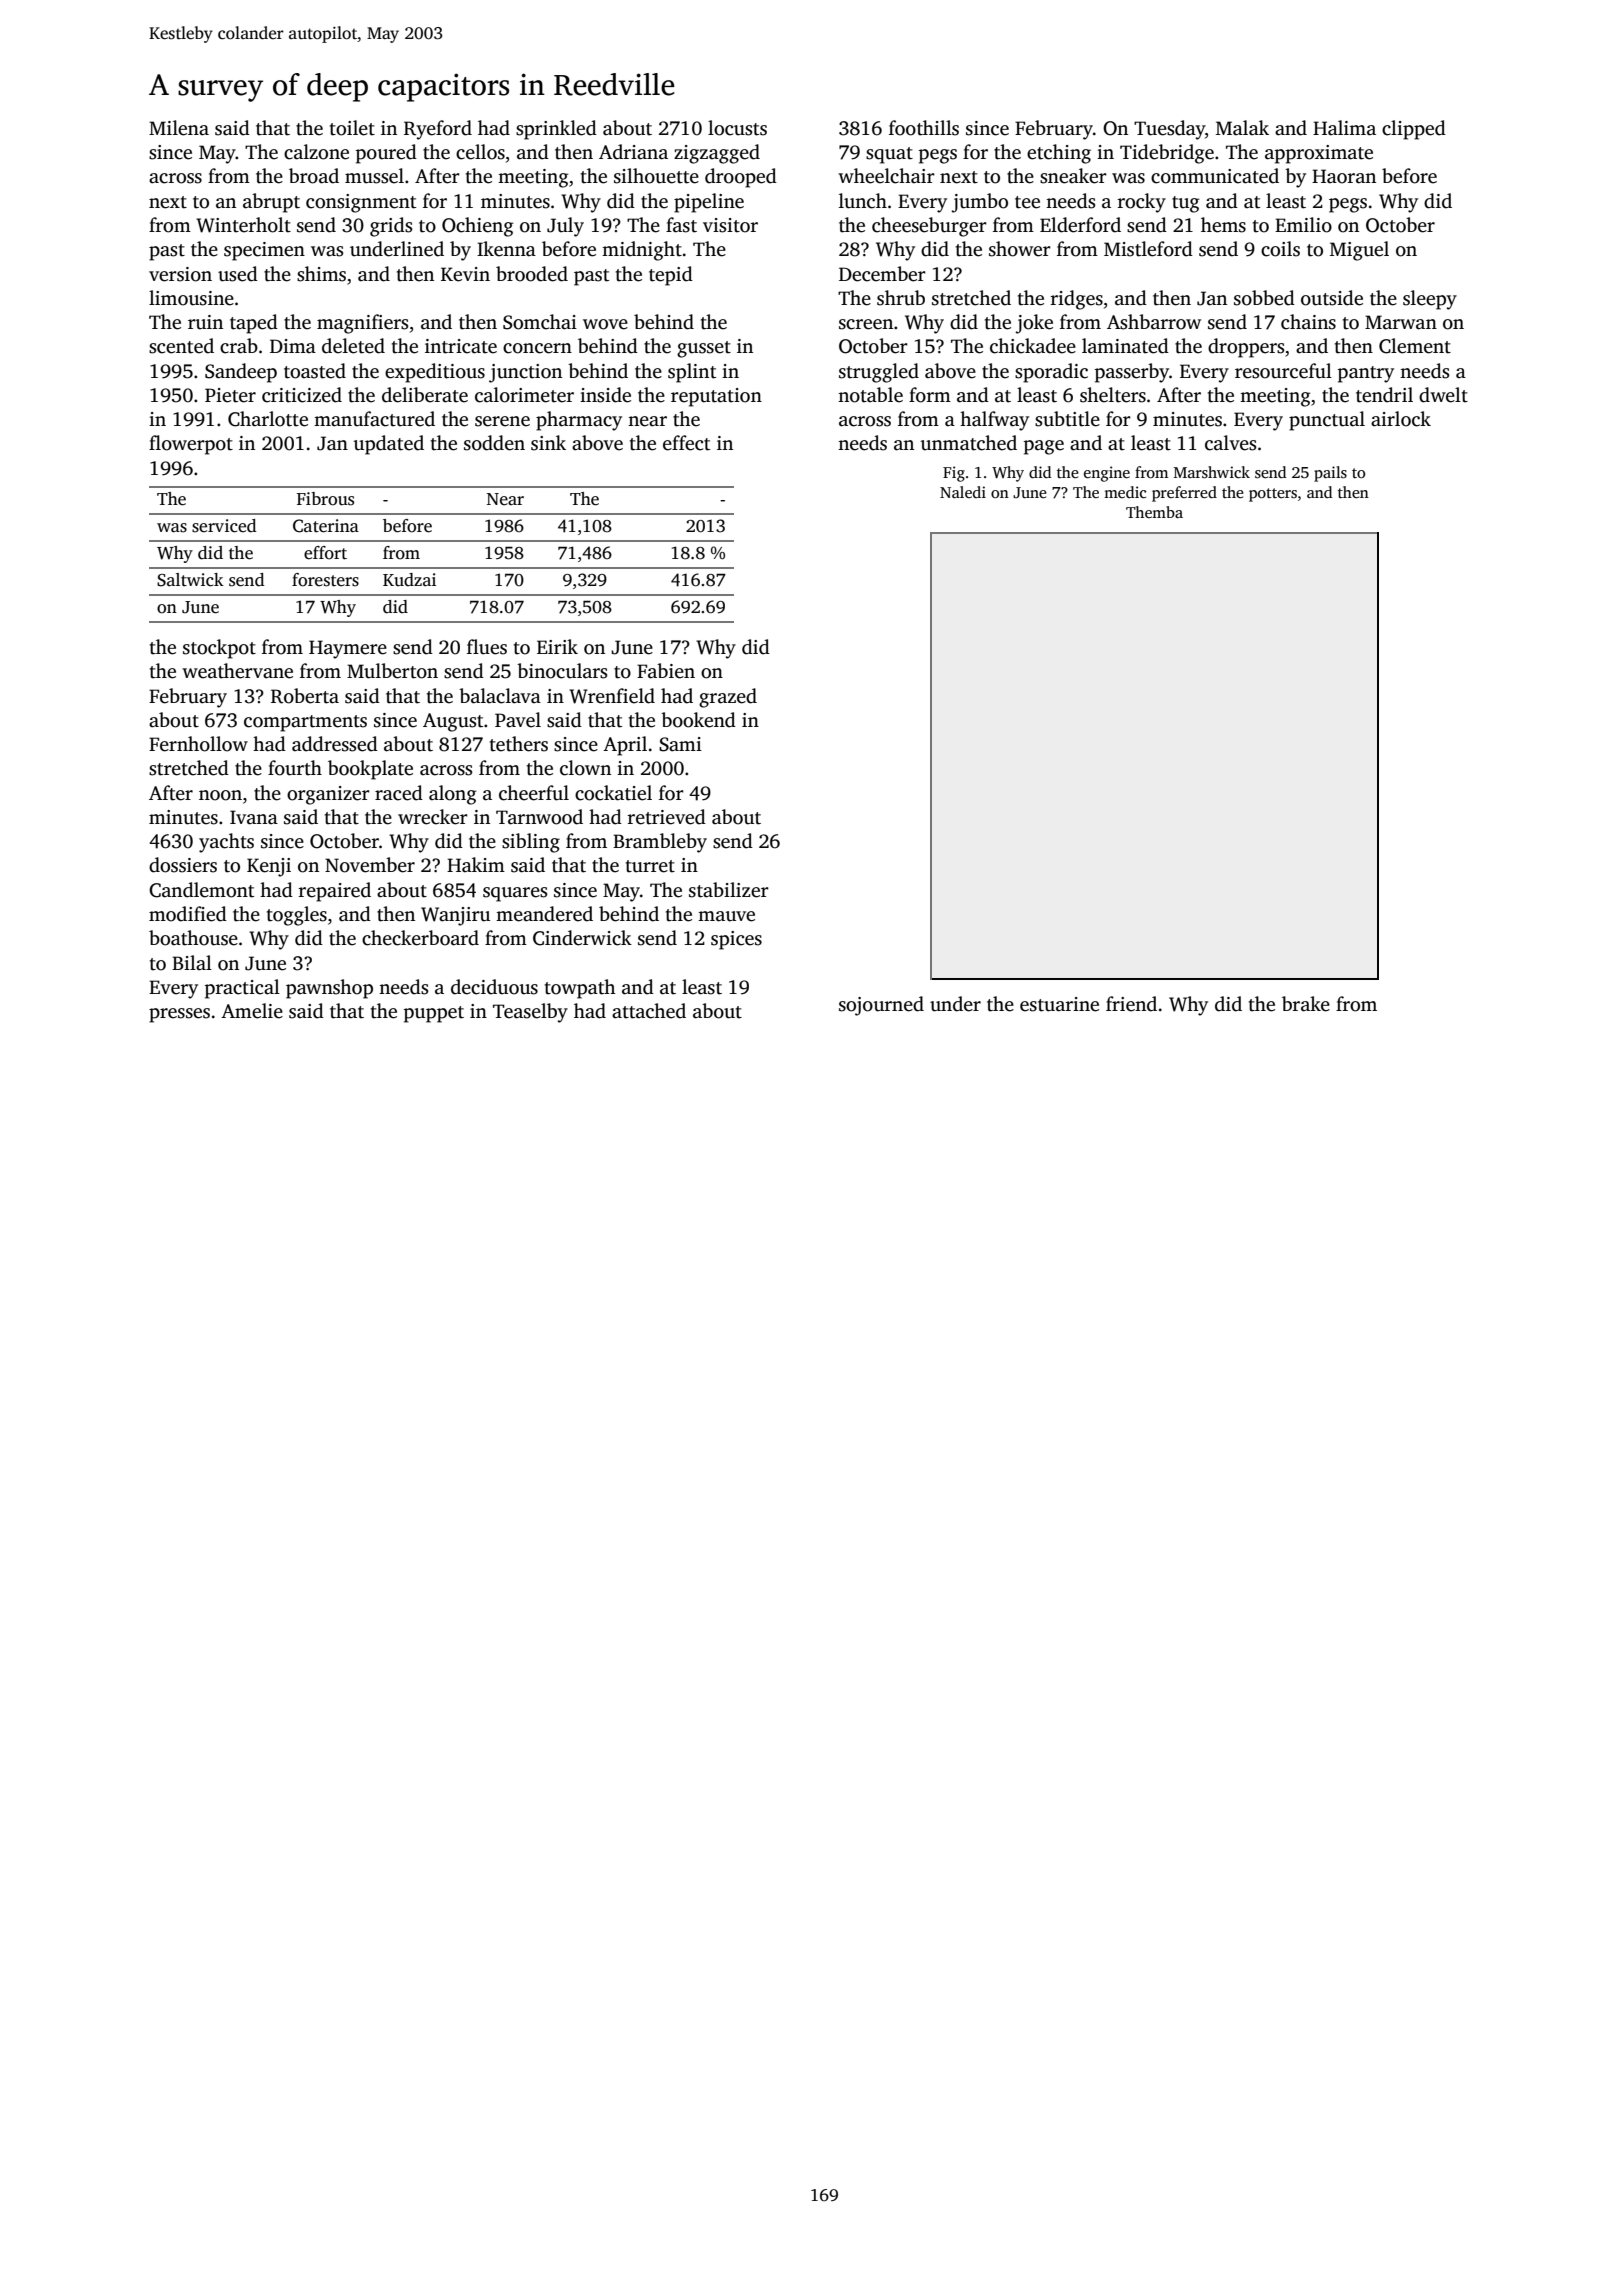  I want to click on zigzagged, so click(717, 154).
